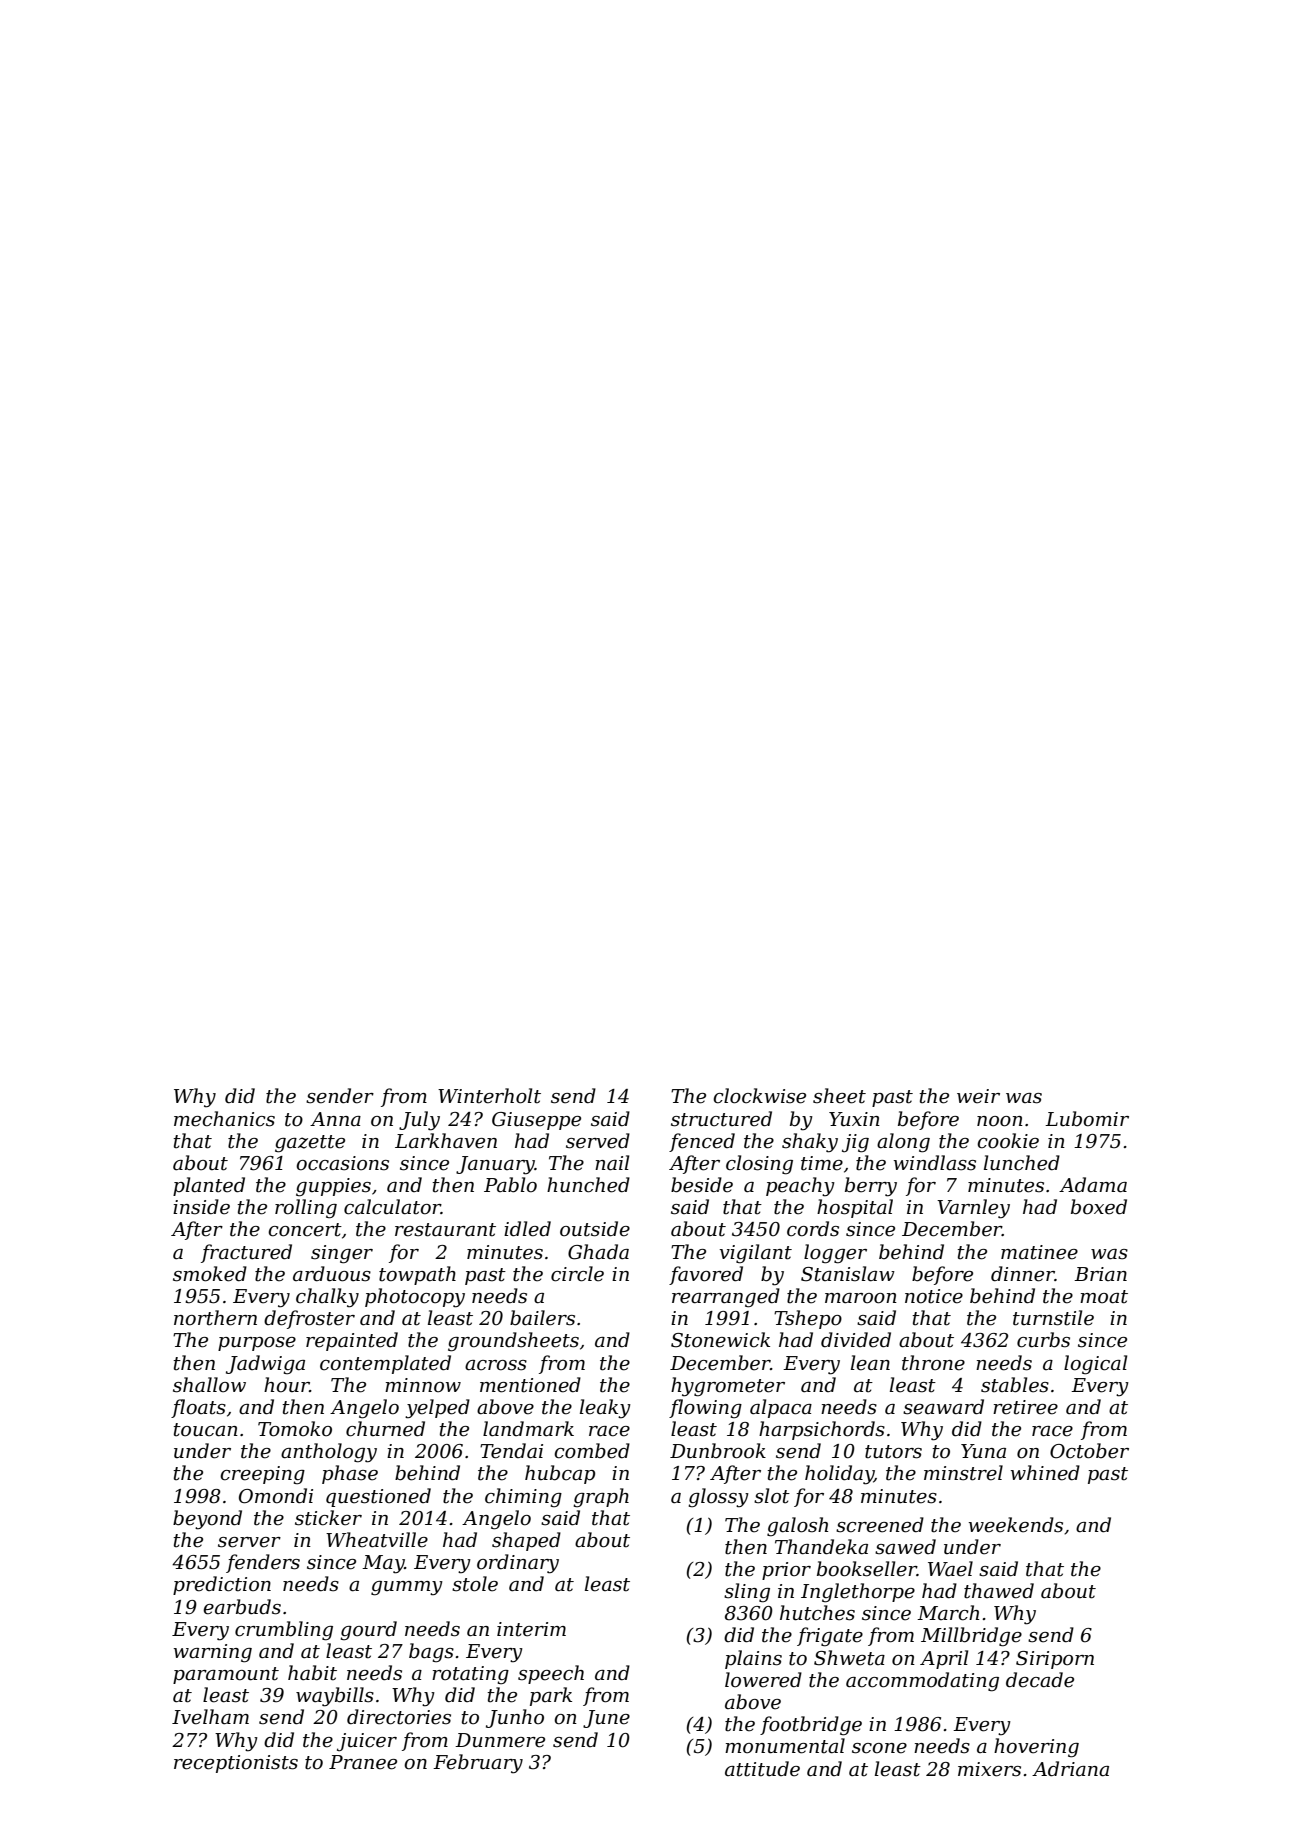  What do you see at coordinates (377, 1540) in the screenshot?
I see `Wheatville` at bounding box center [377, 1540].
